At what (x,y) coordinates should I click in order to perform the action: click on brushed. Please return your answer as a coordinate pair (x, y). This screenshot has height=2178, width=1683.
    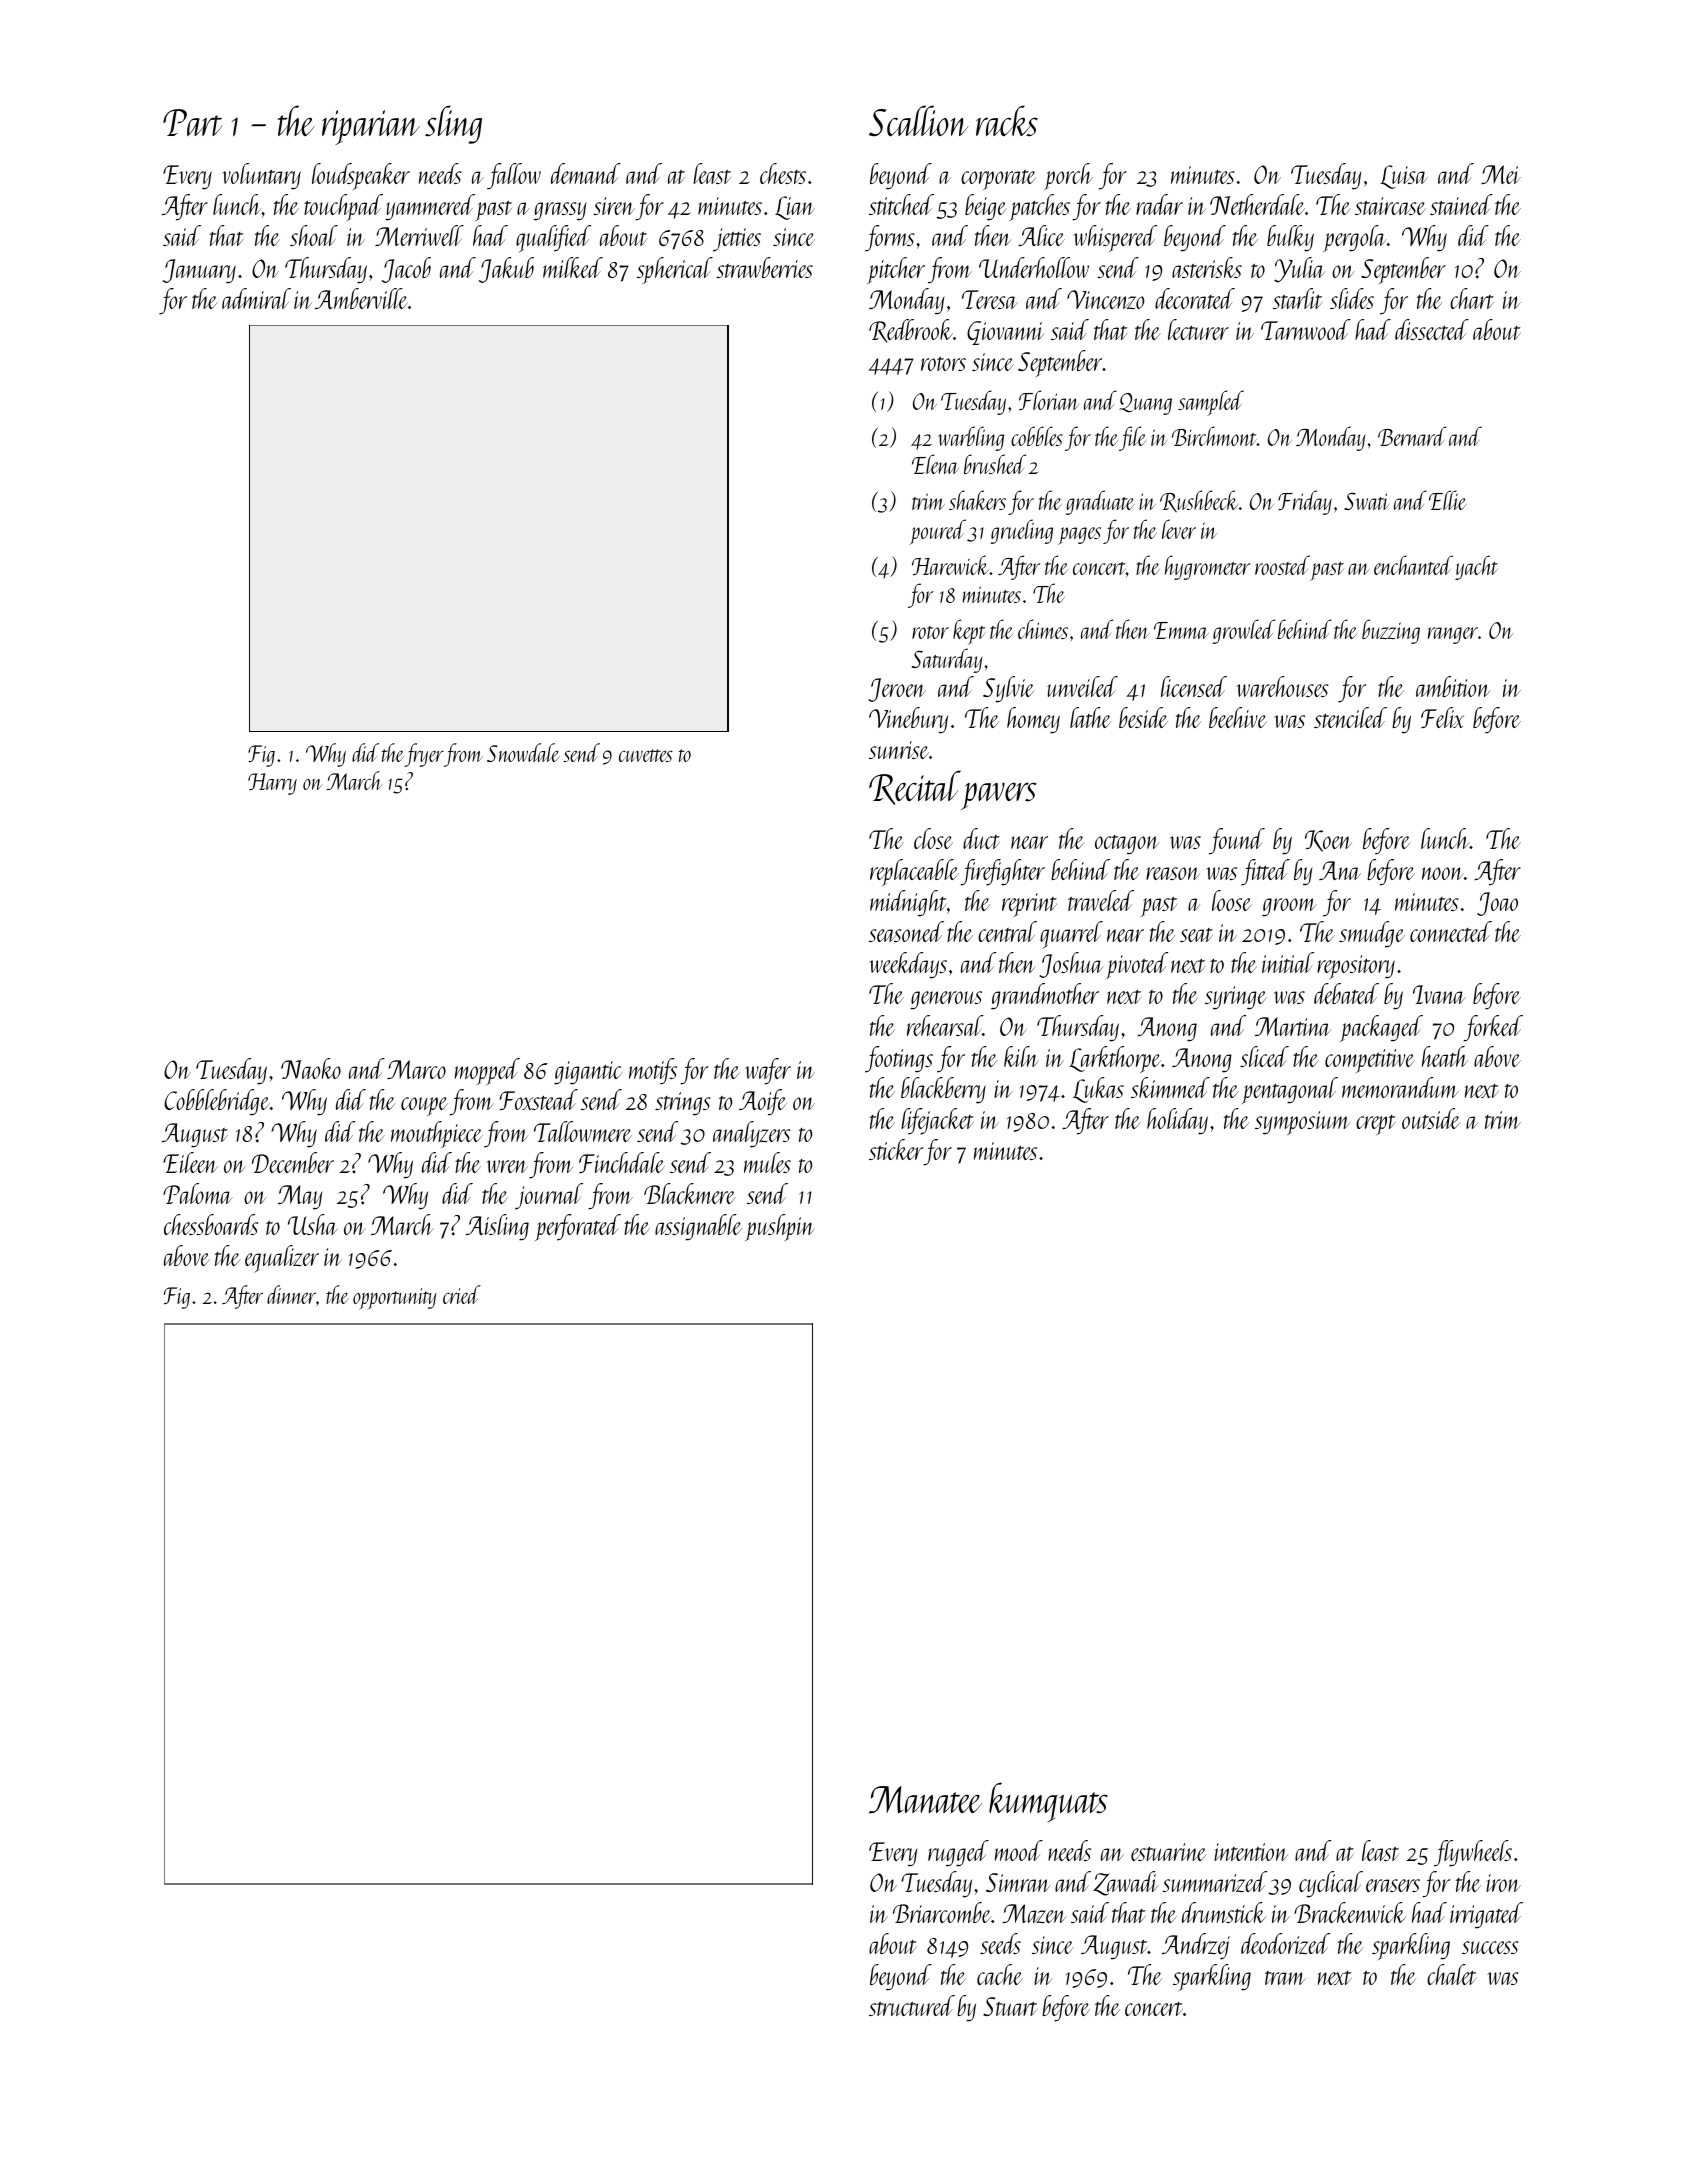
    Looking at the image, I should click on (995, 464).
